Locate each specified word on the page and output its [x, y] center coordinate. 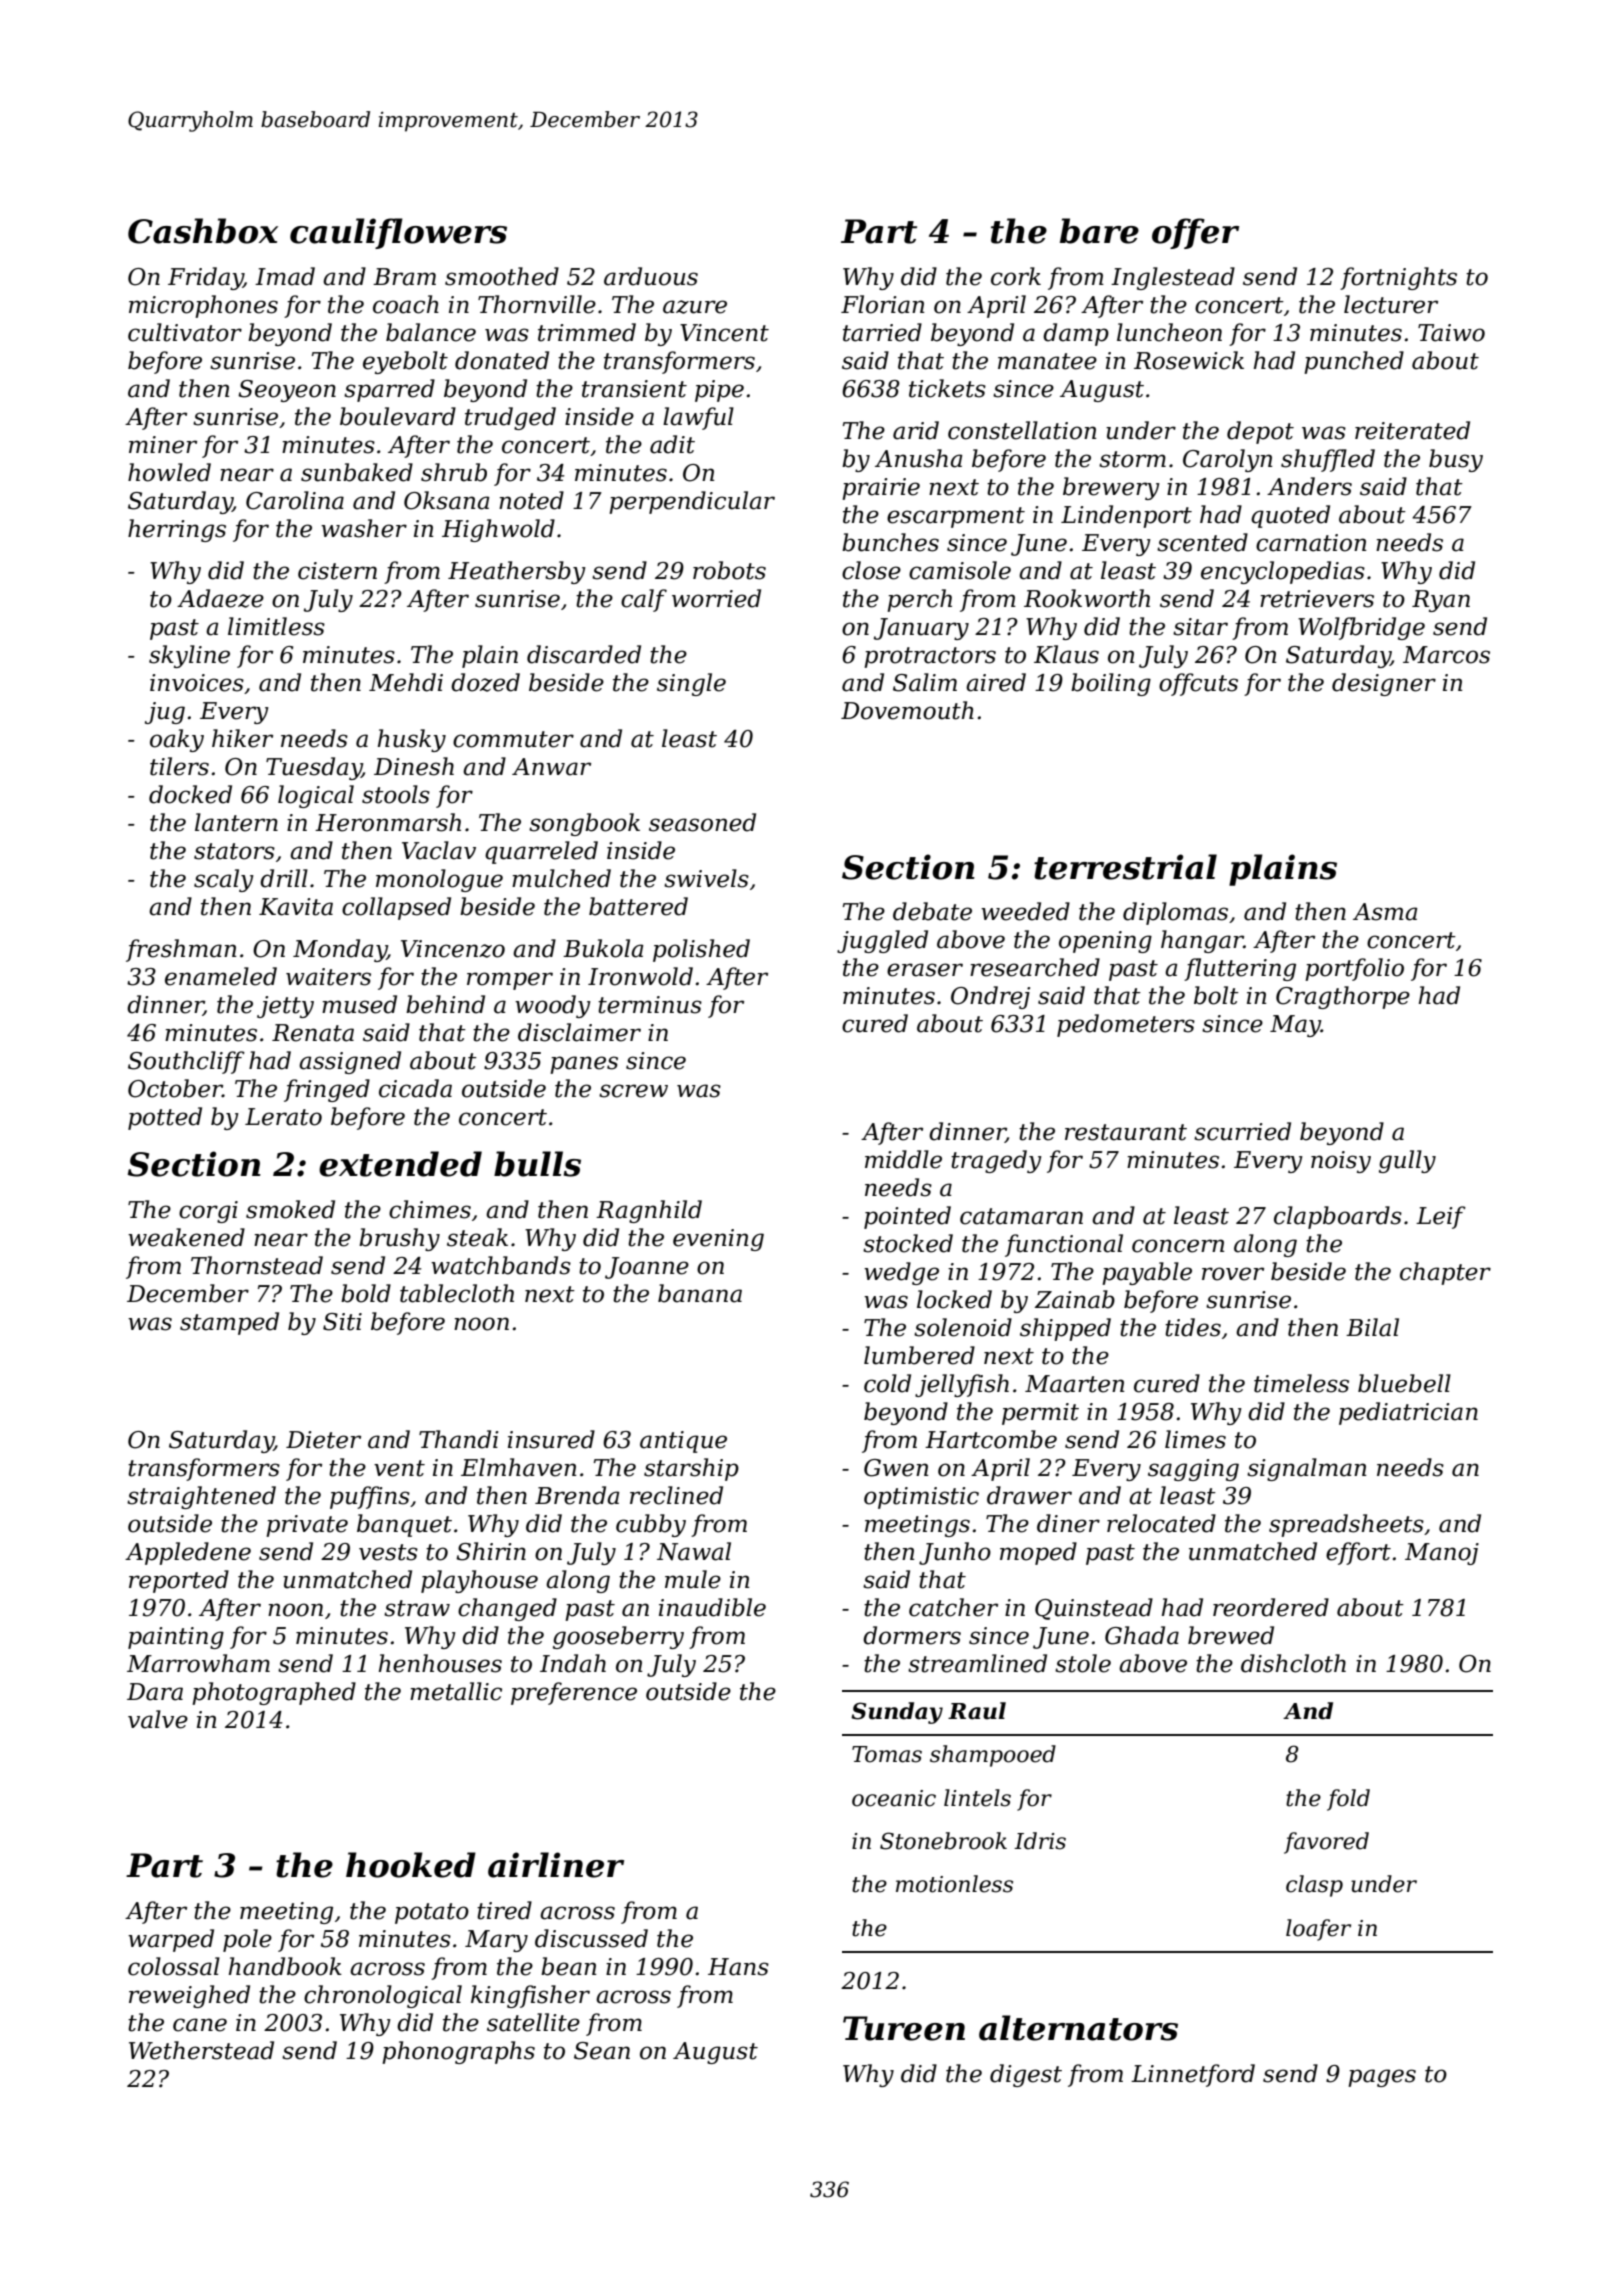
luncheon [1169, 332]
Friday [206, 278]
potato [432, 1913]
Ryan [1441, 601]
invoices [197, 683]
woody [553, 1006]
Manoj [1442, 1554]
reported [179, 1581]
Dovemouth [907, 710]
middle [903, 1159]
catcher [953, 1607]
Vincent [724, 333]
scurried [1242, 1131]
